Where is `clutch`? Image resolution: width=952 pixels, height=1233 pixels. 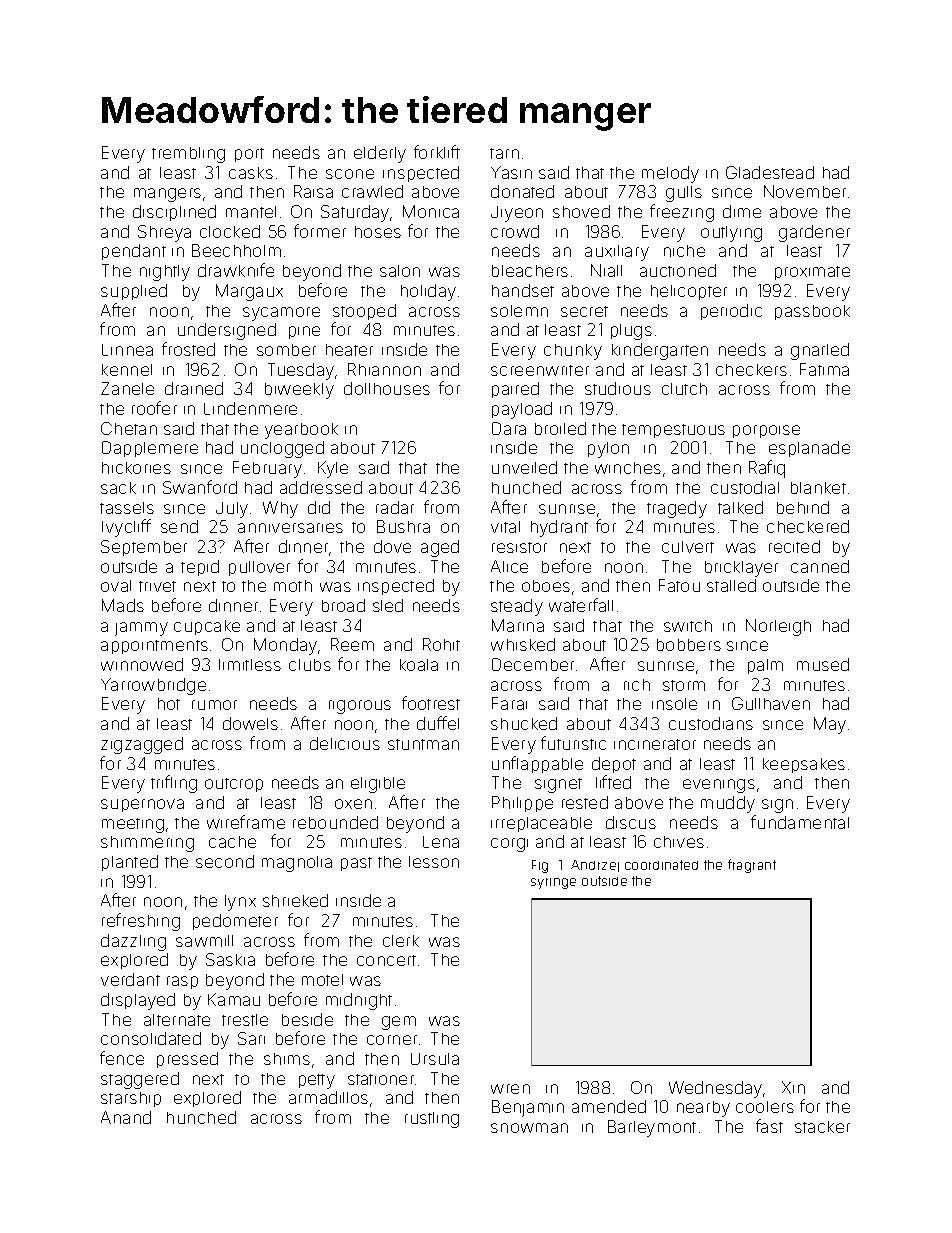
clutch is located at coordinates (684, 389).
